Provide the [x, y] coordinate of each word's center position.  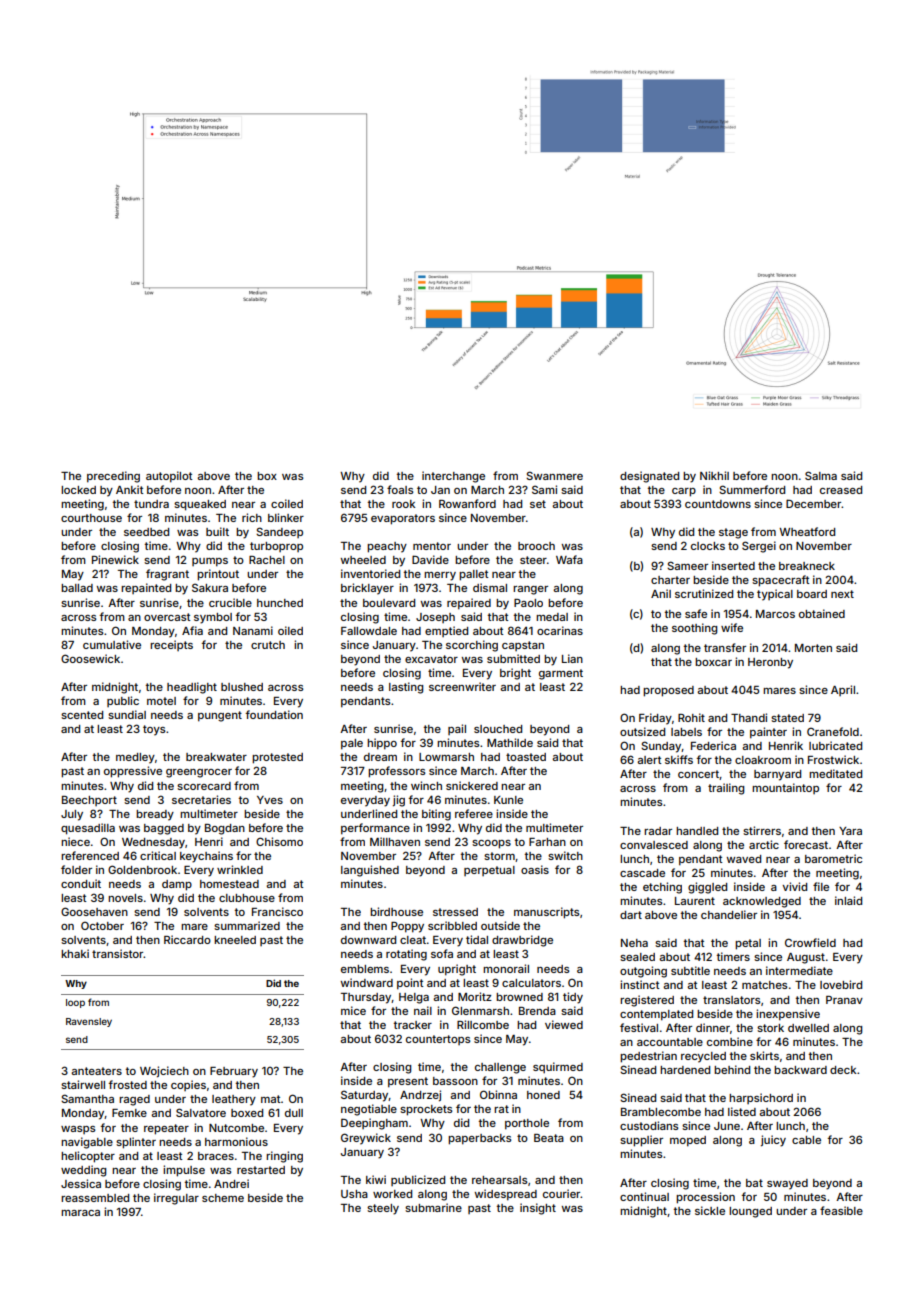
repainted [146, 588]
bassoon [455, 1081]
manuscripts [546, 913]
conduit [81, 883]
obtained [822, 613]
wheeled [363, 560]
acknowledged [762, 902]
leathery [234, 1100]
